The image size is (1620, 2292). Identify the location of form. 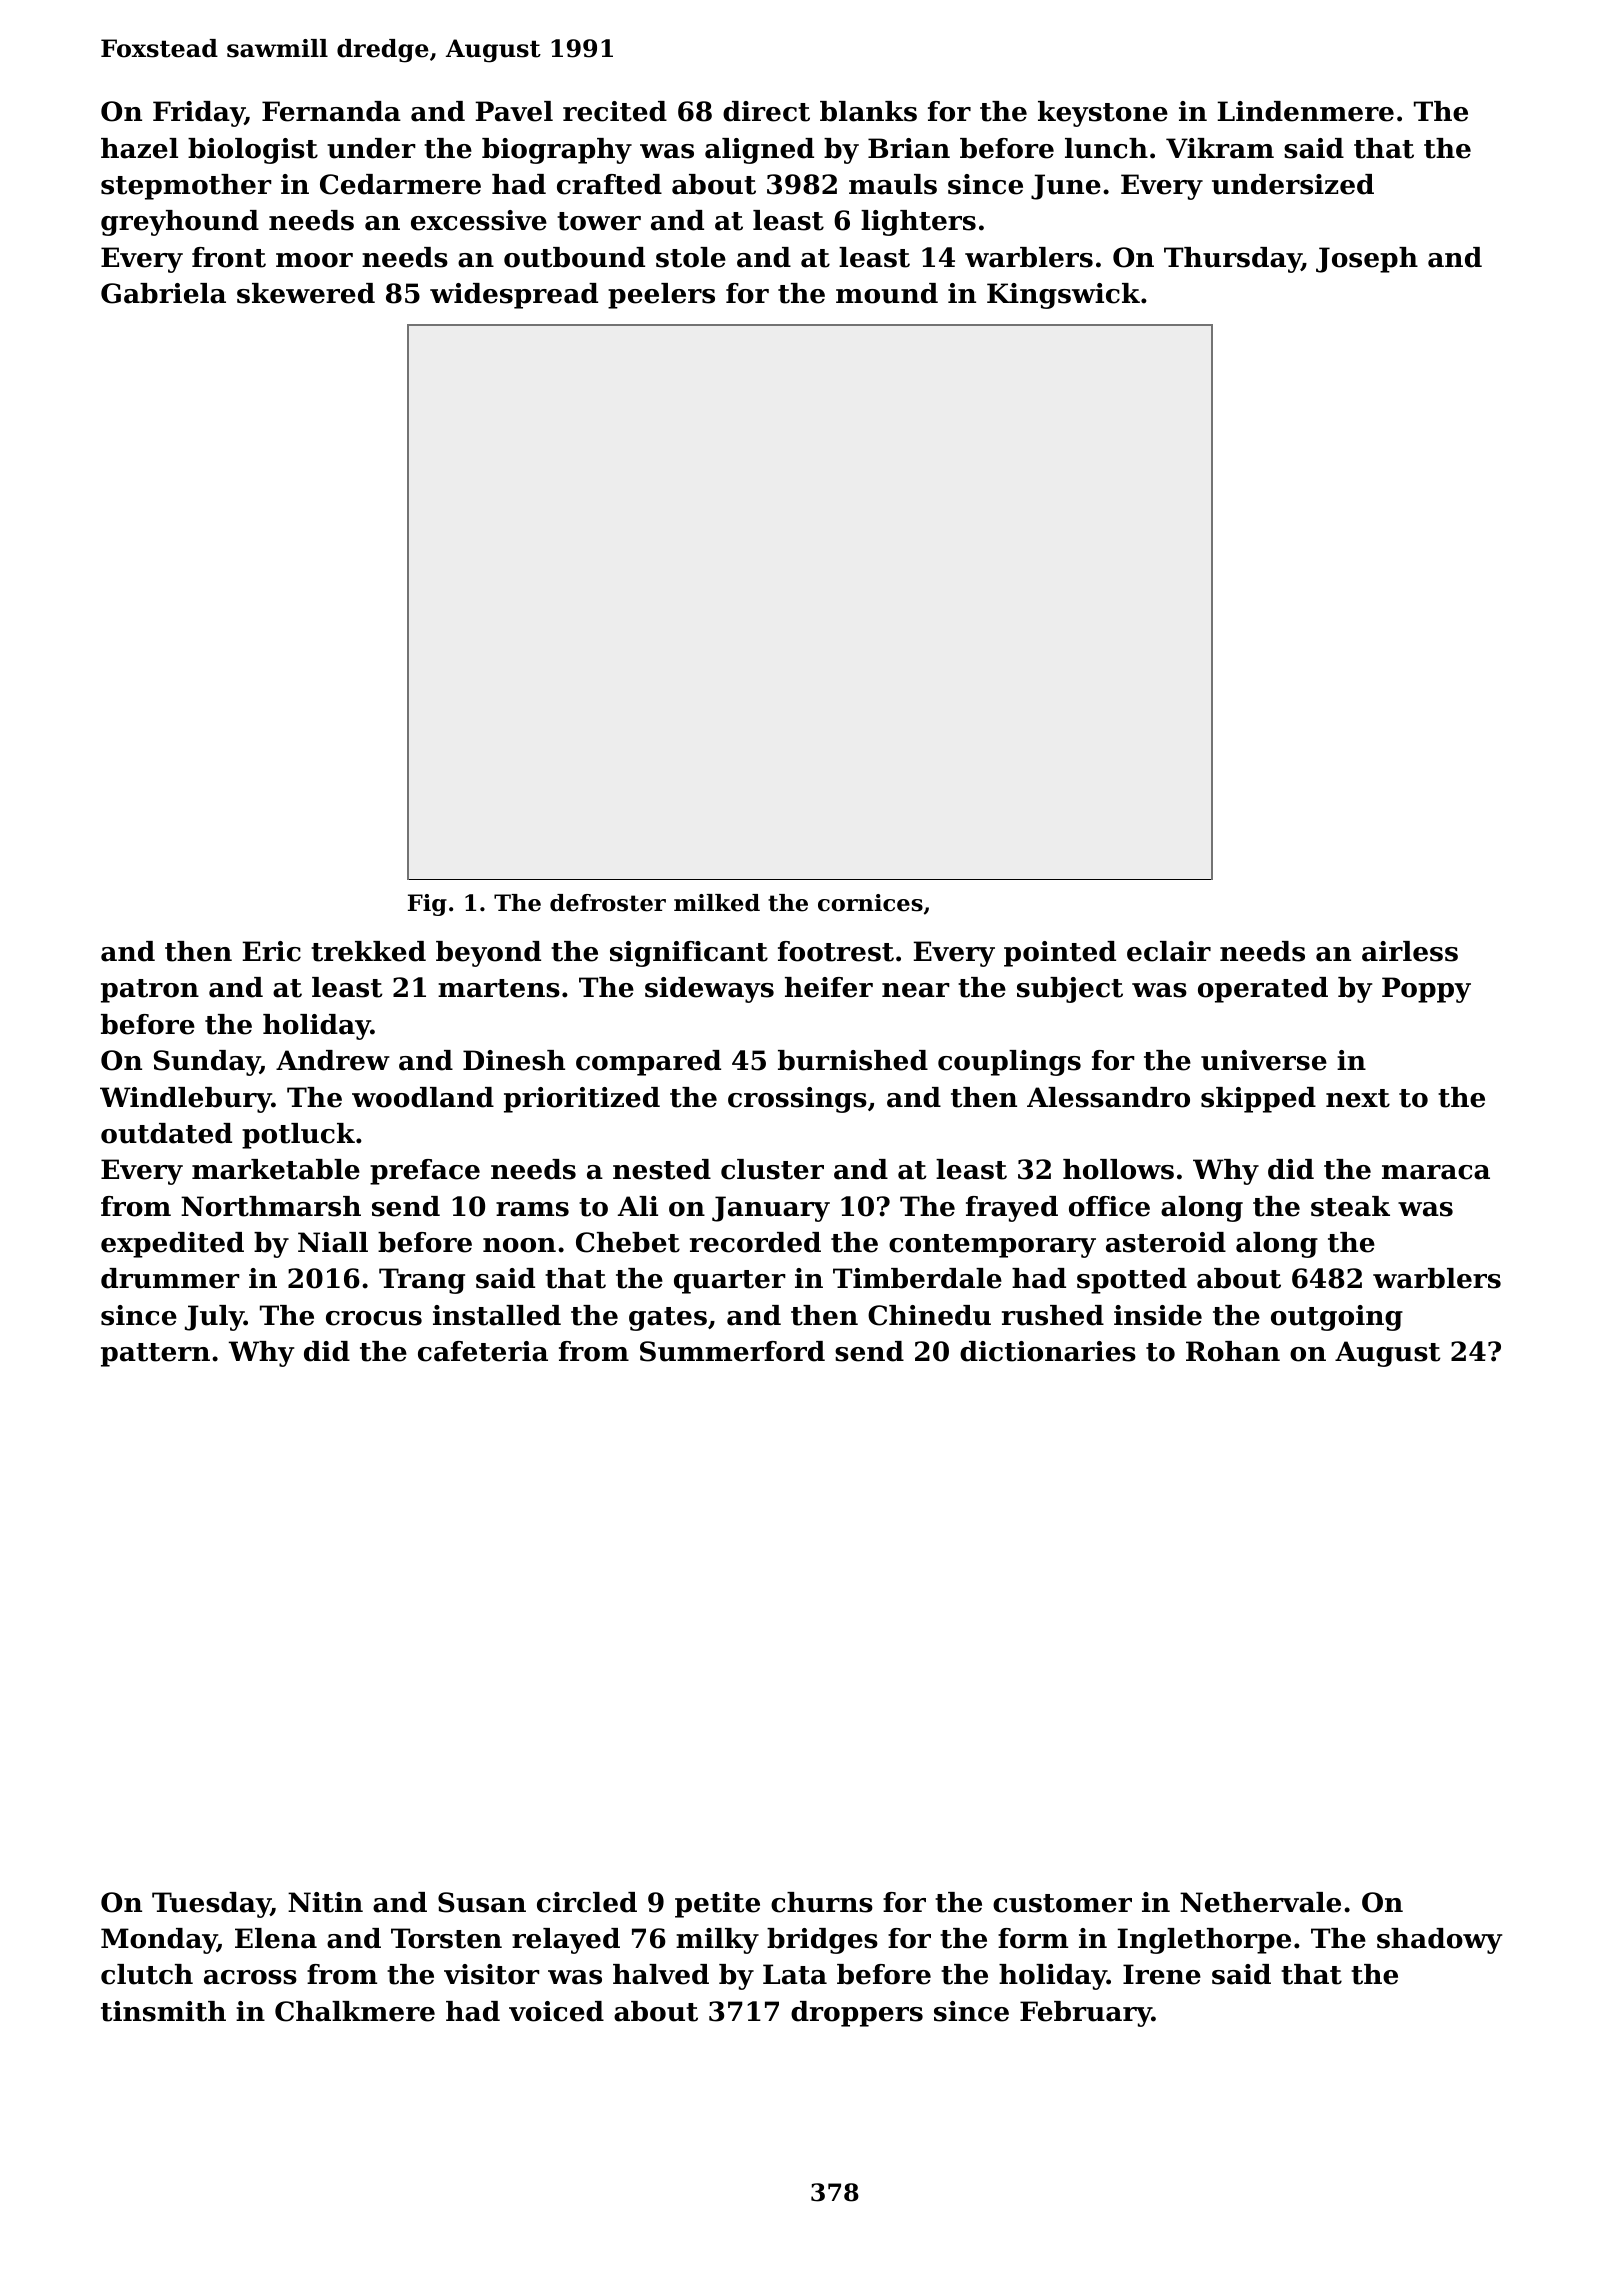
(1033, 1938).
